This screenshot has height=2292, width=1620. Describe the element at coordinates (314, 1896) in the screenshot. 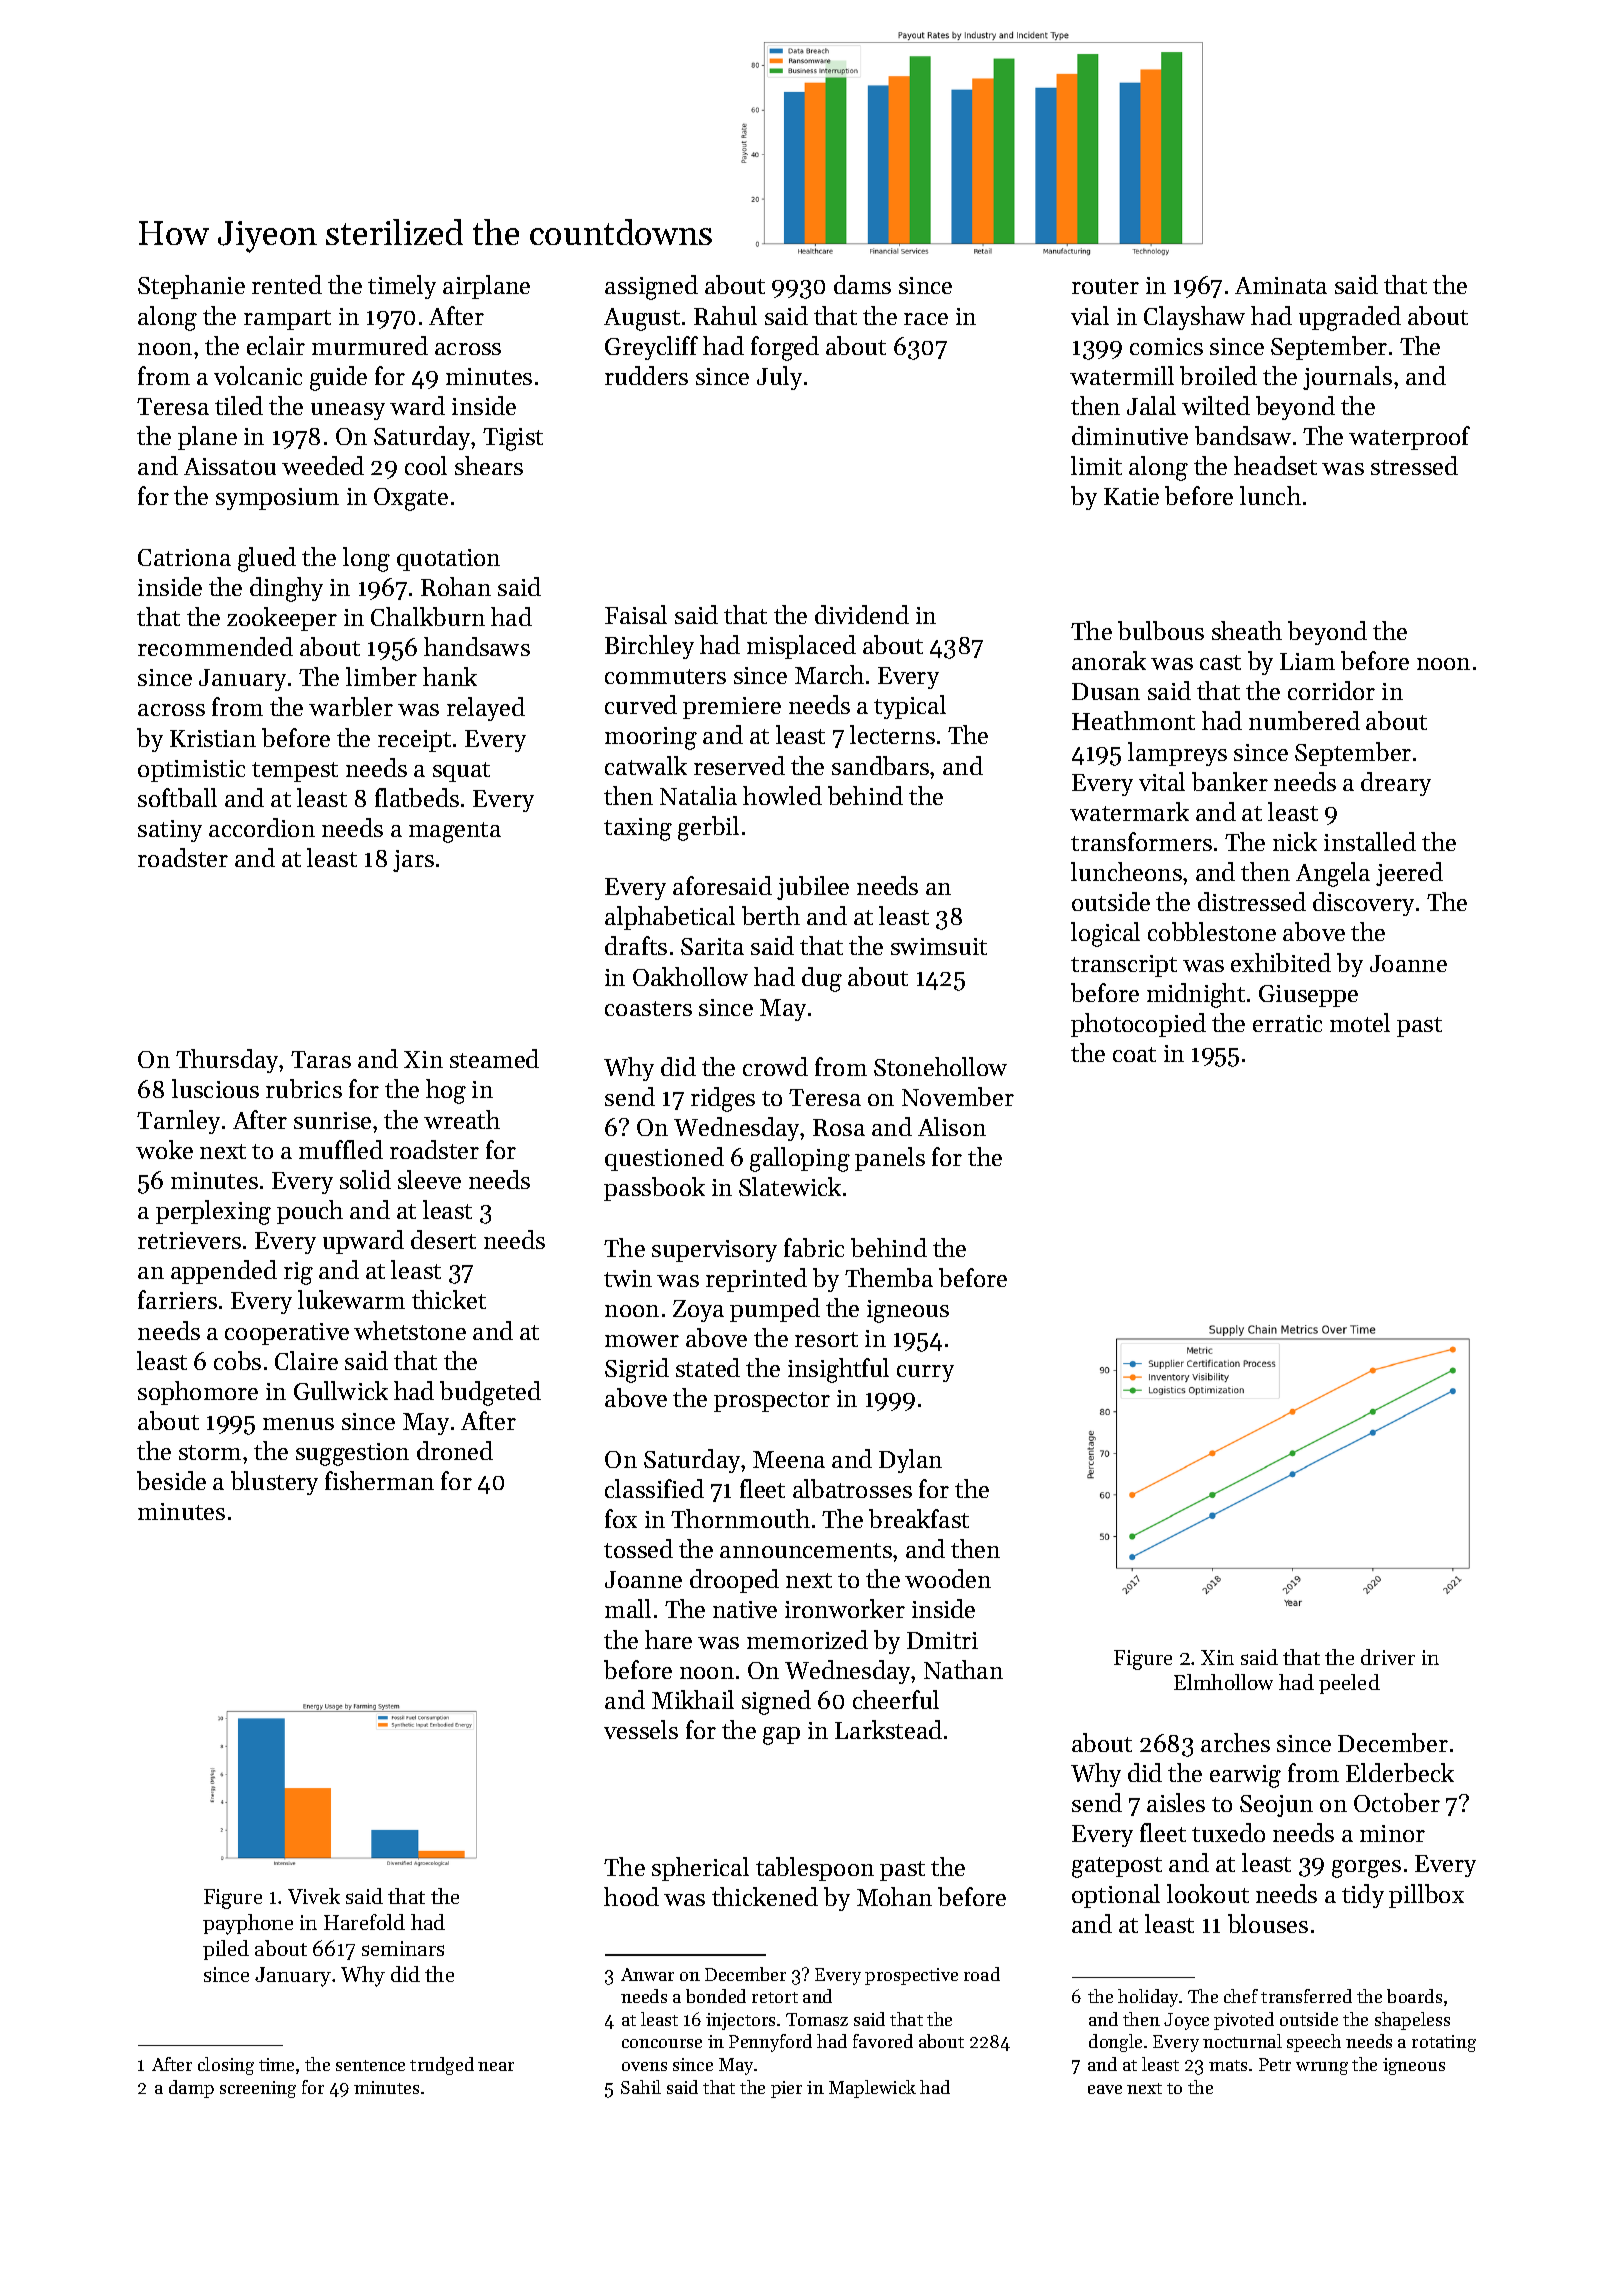

I see `Vivek` at that location.
